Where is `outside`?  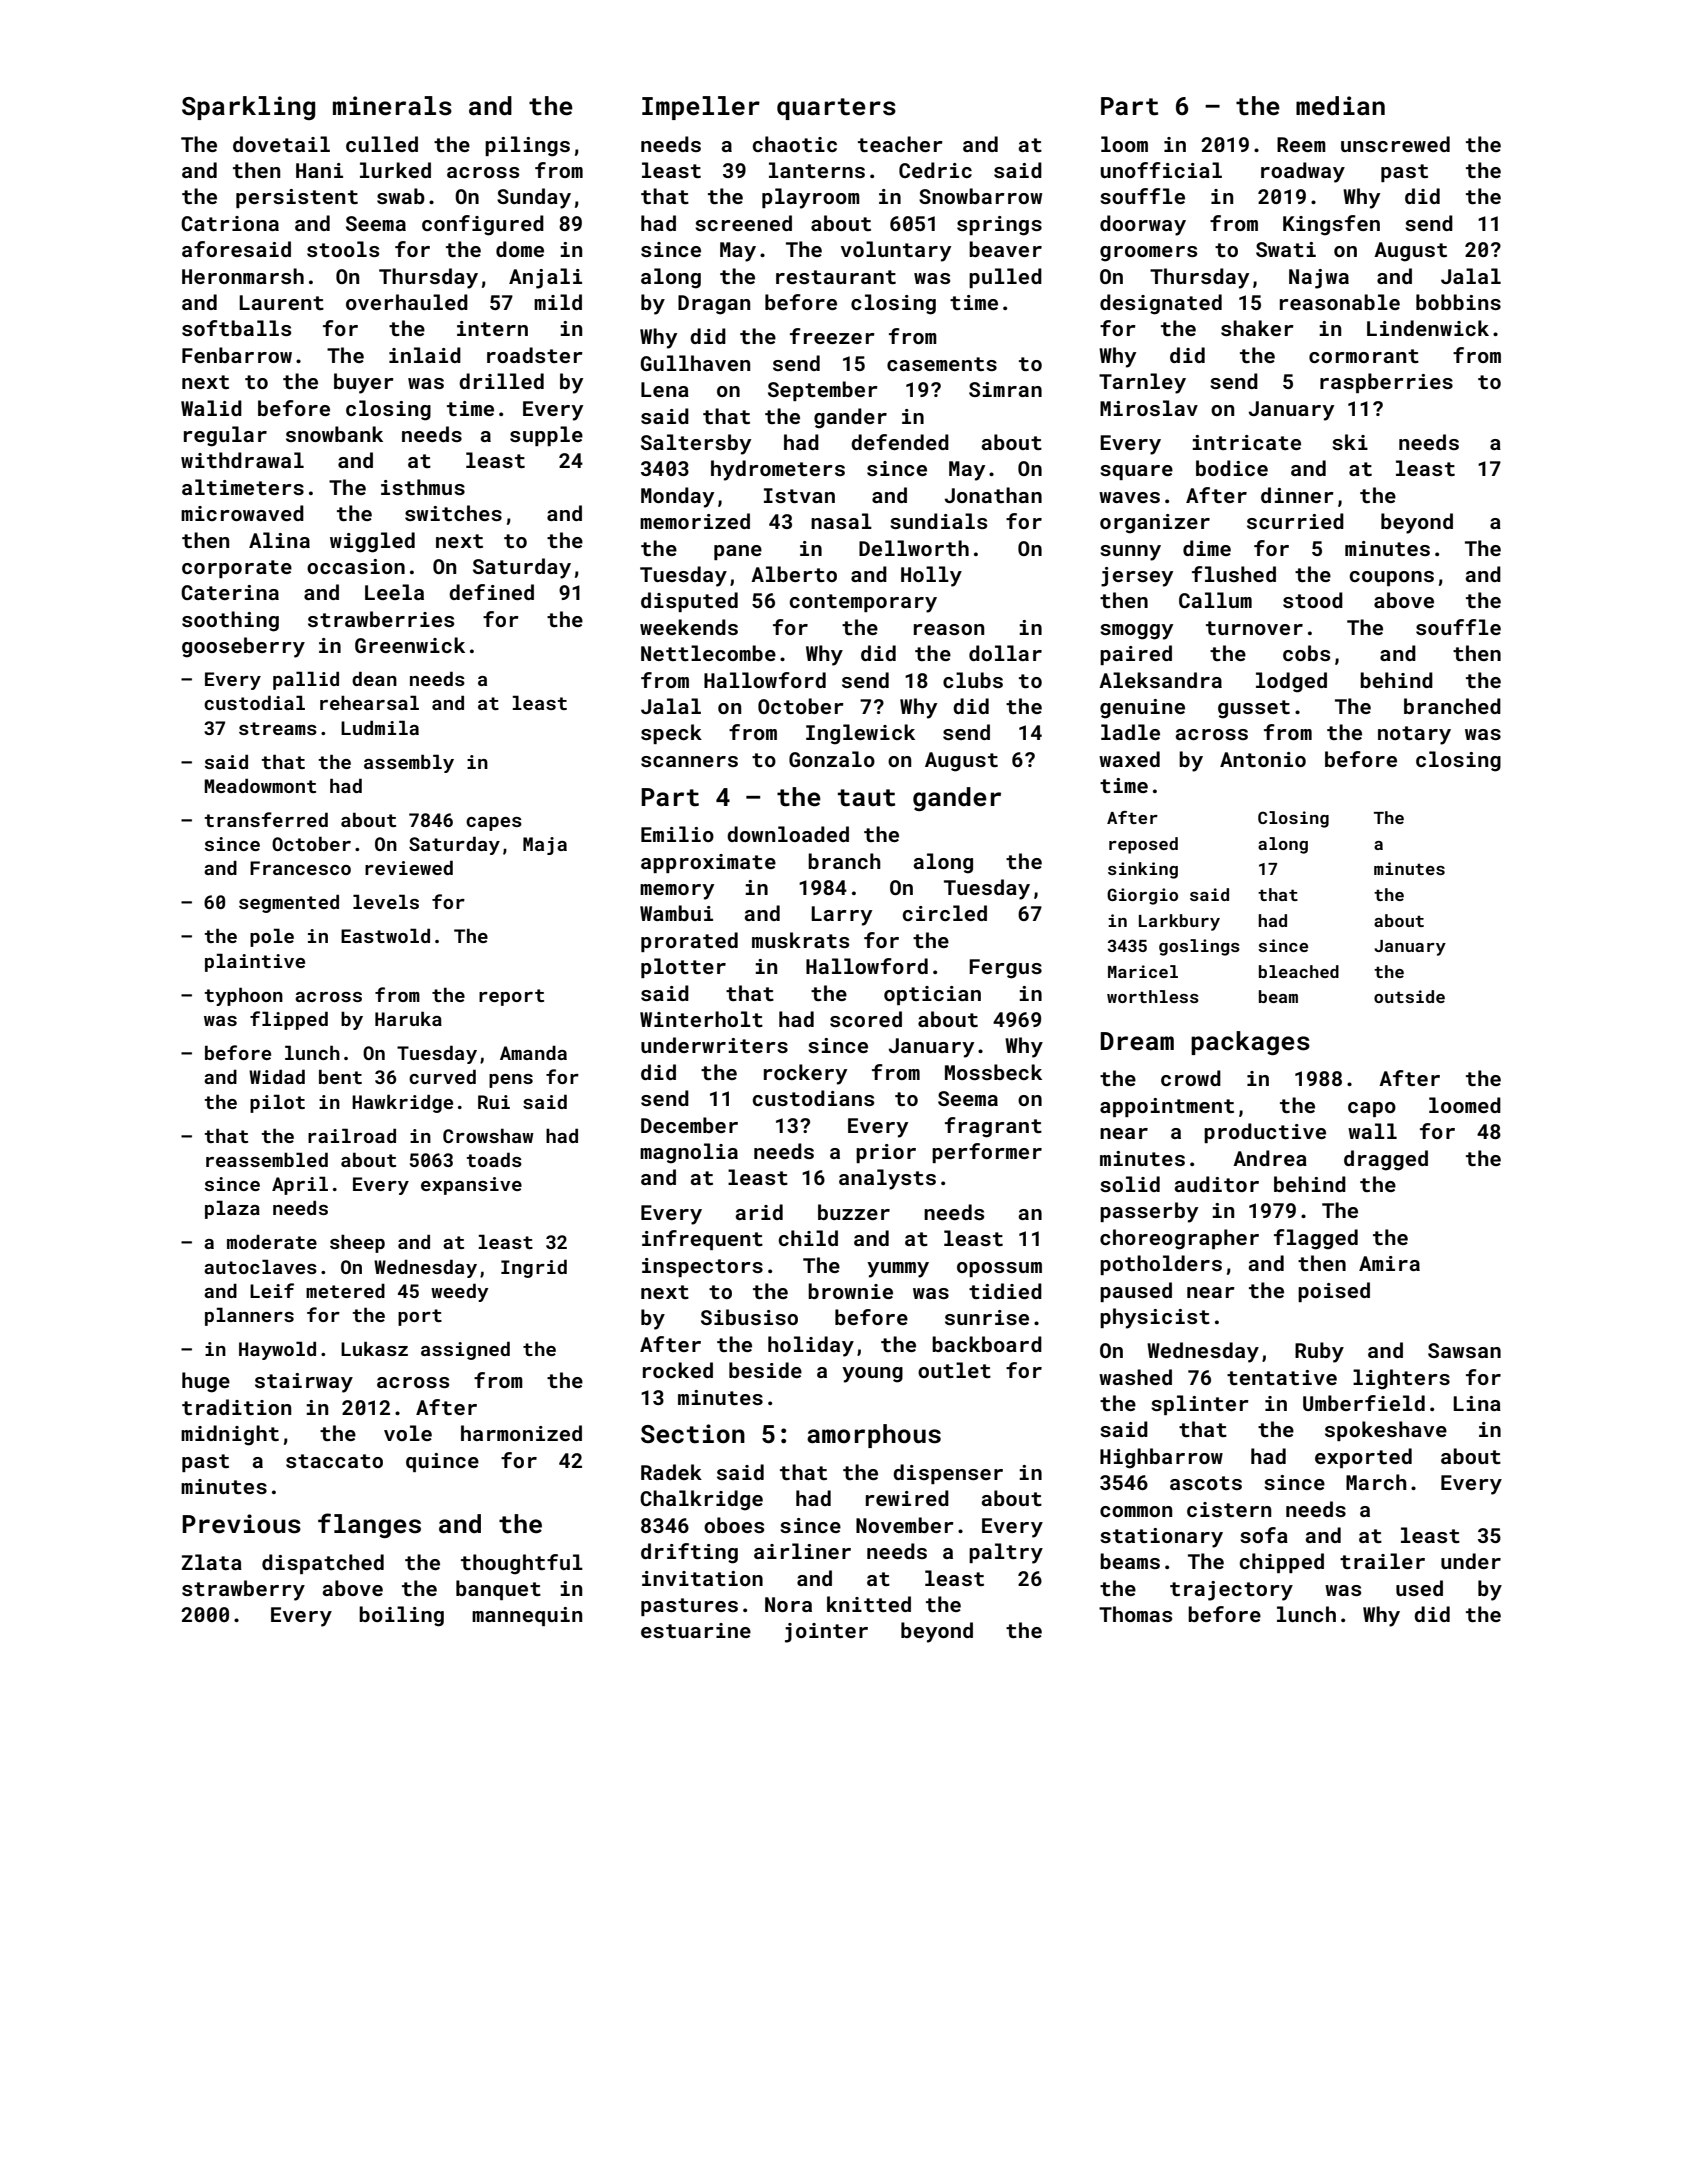
outside is located at coordinates (1409, 996).
